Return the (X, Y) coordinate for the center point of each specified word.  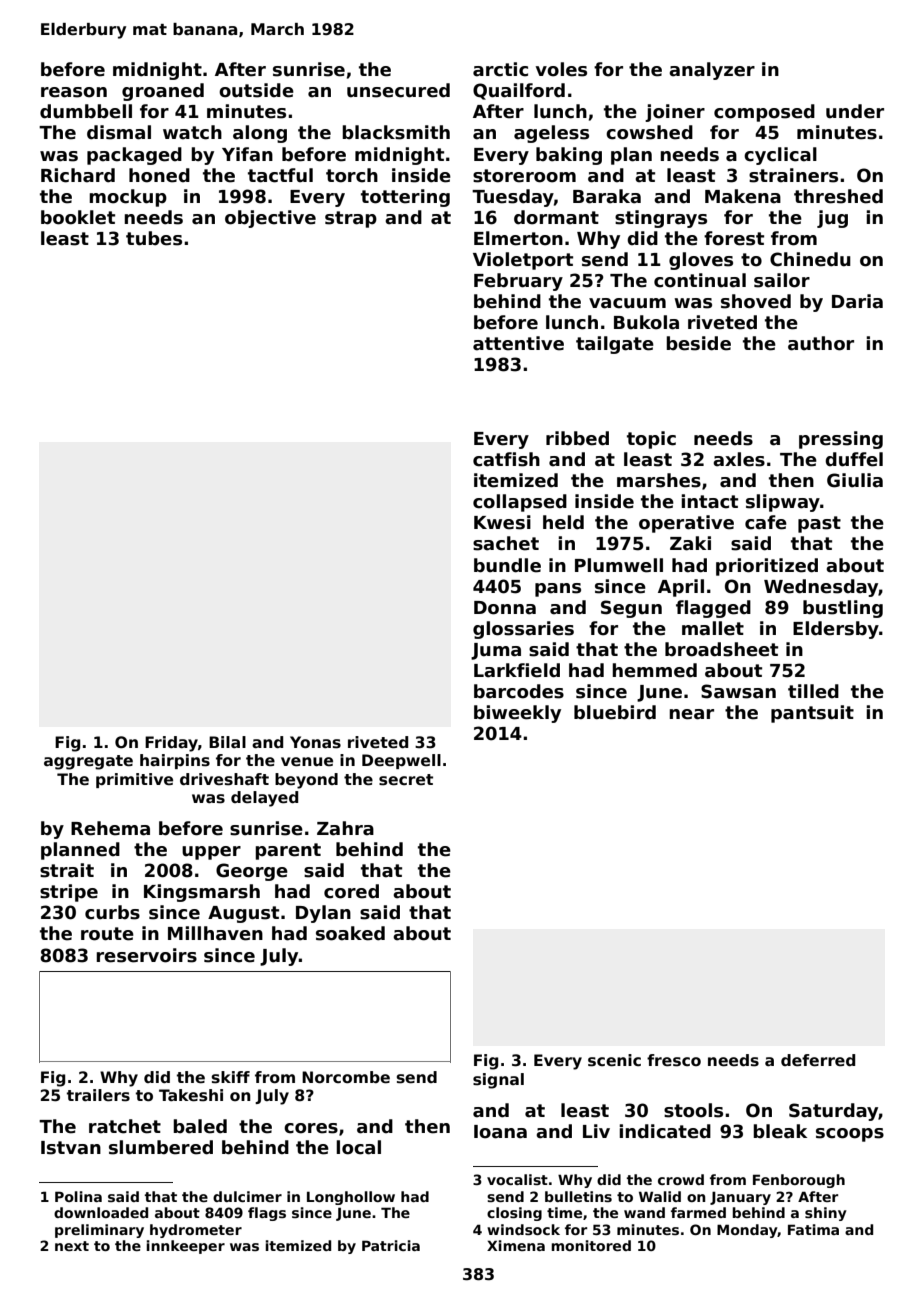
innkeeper (185, 1247)
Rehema (110, 828)
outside (256, 90)
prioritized (767, 567)
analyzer (712, 71)
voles (561, 69)
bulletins (578, 1196)
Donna (505, 608)
